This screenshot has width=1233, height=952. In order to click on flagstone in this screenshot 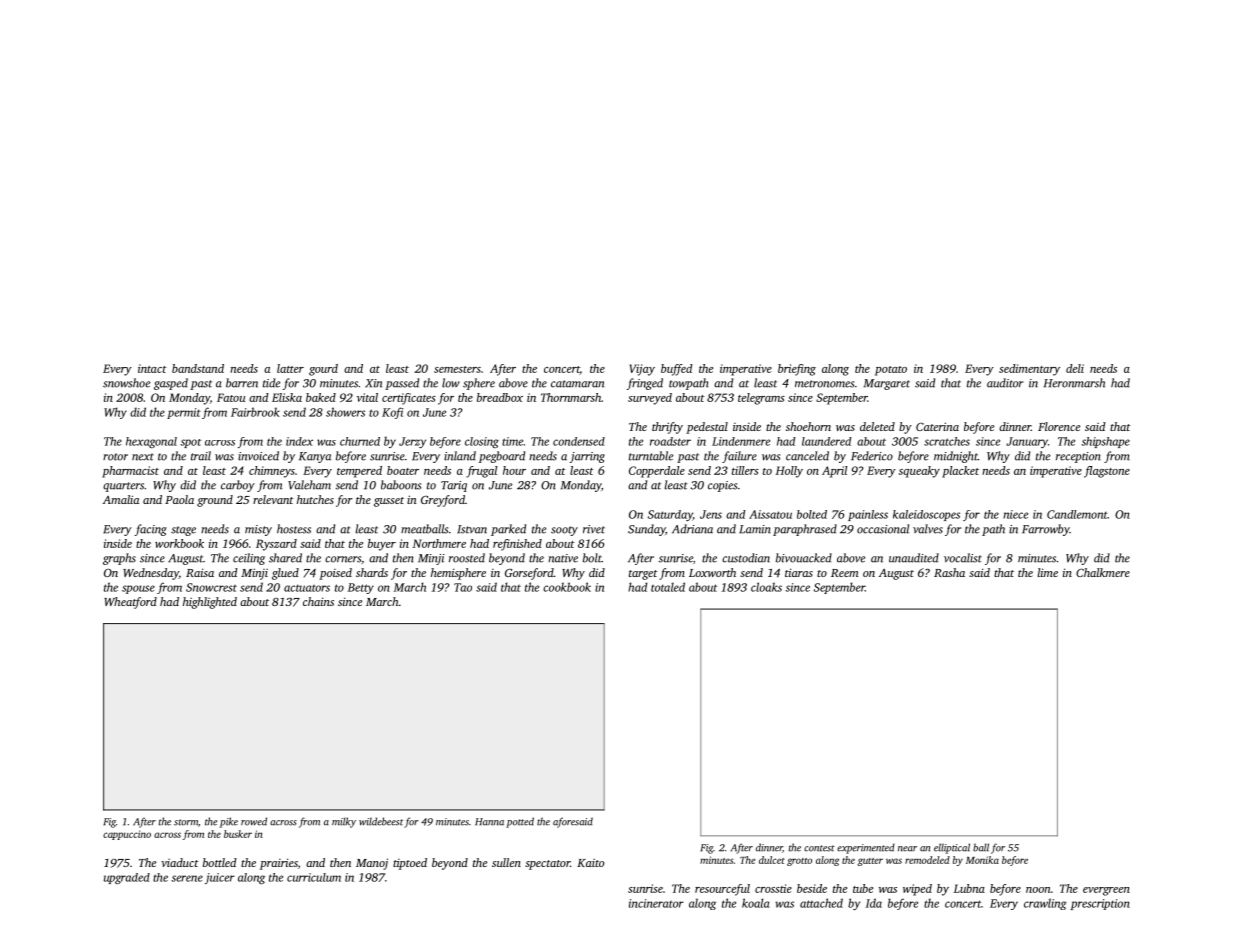, I will do `click(1107, 472)`.
